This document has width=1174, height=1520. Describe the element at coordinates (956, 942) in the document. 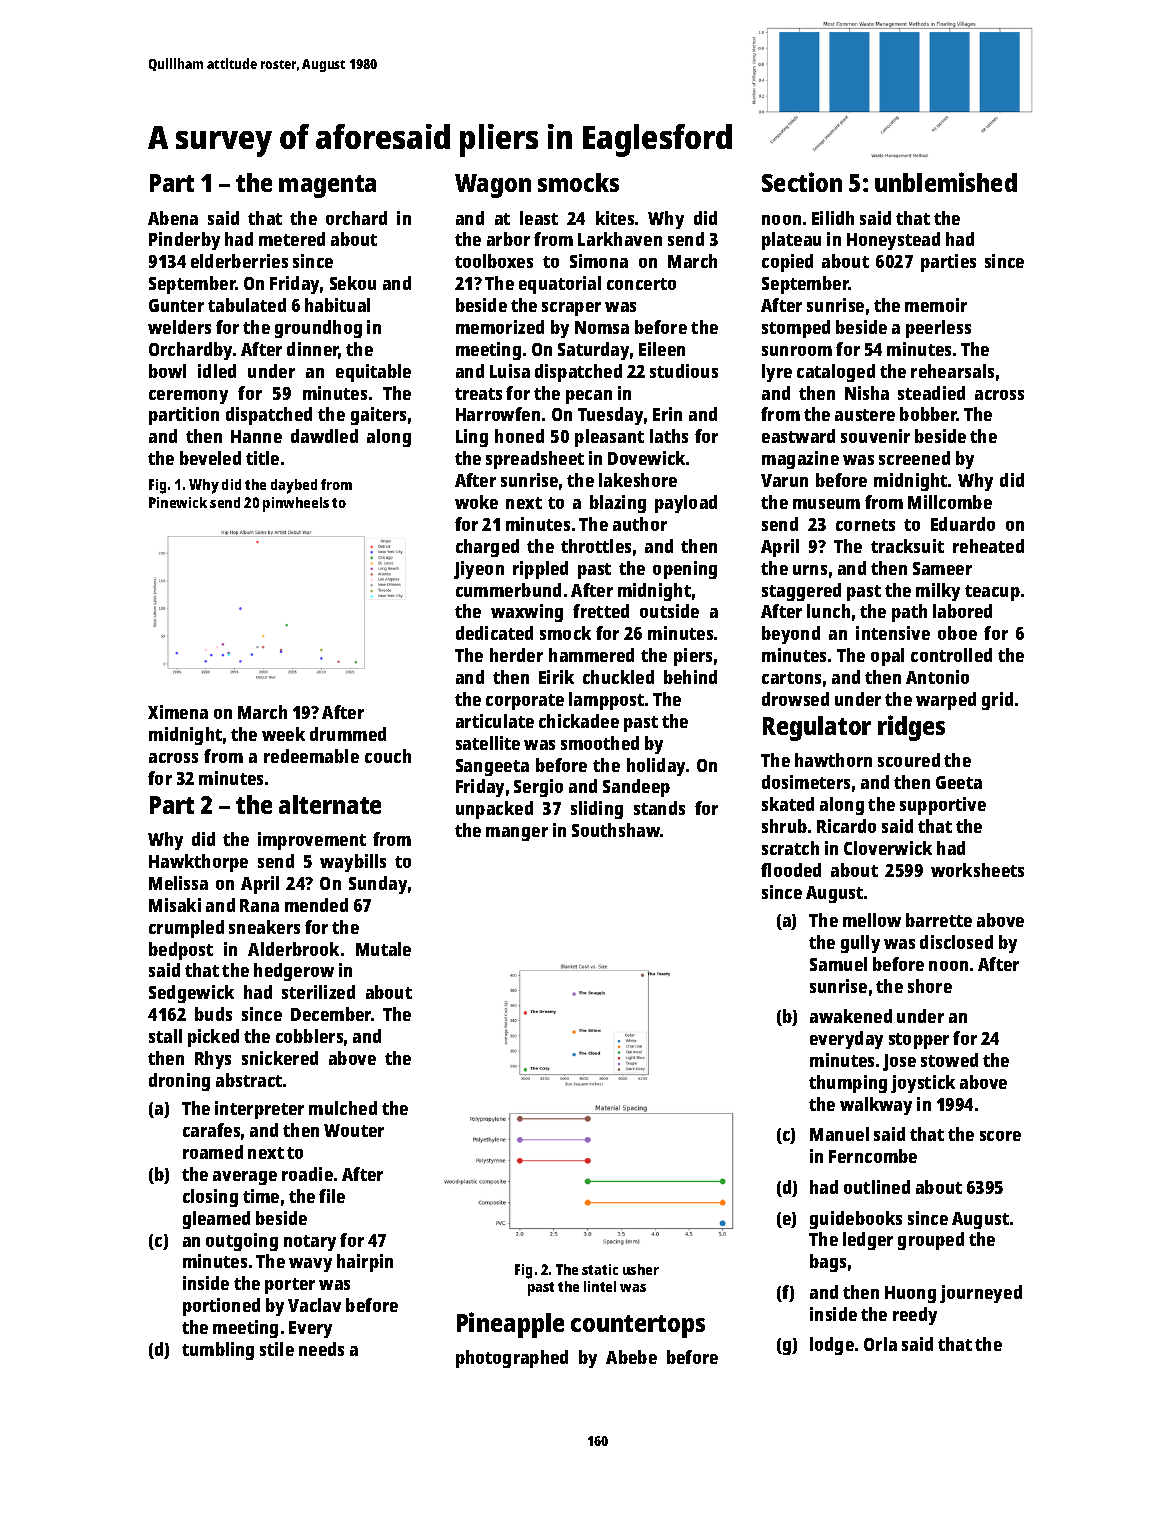

I see `disclosed` at that location.
